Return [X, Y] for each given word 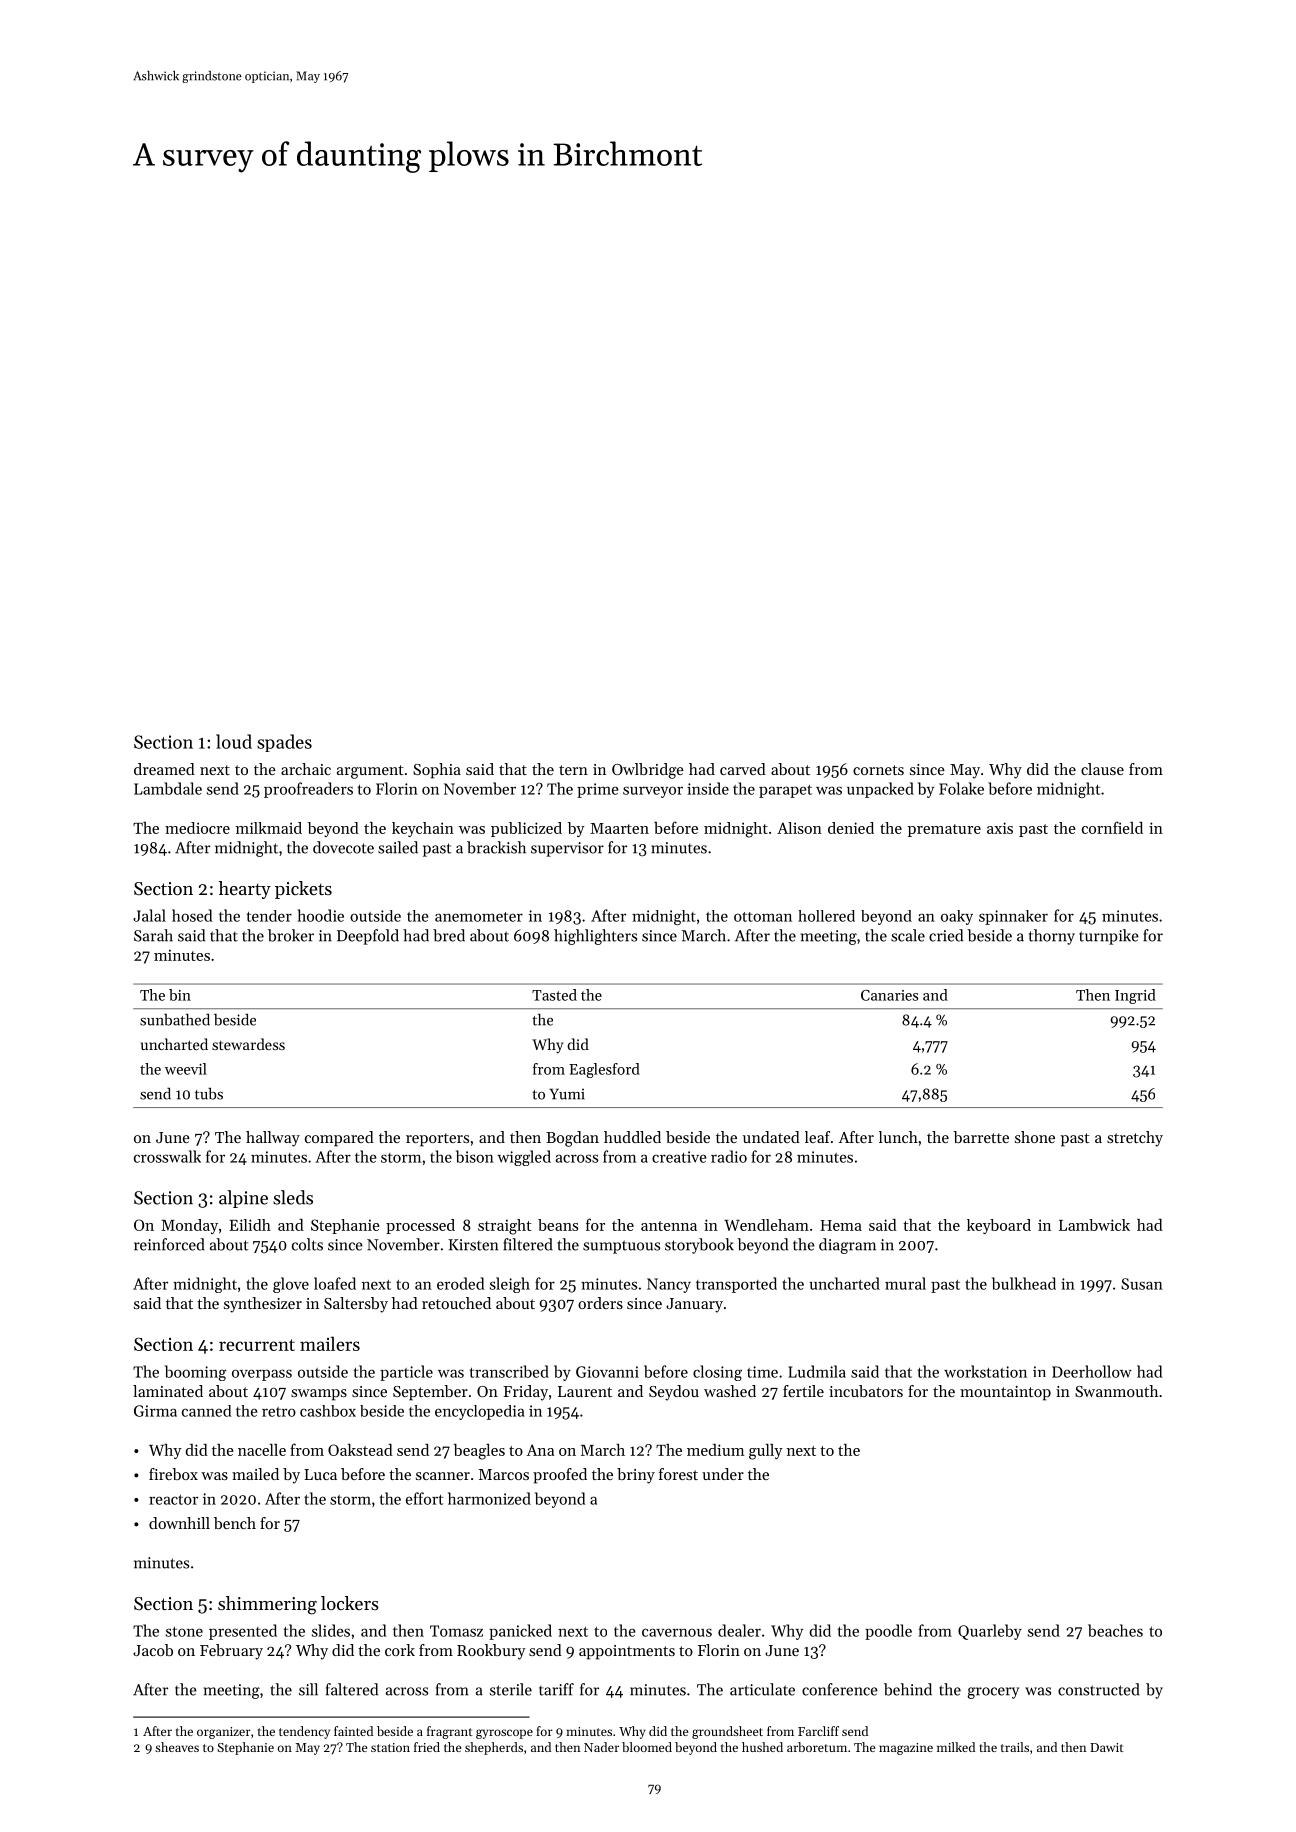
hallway [273, 1139]
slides [331, 1630]
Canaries [889, 995]
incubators [866, 1391]
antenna [669, 1226]
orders [600, 1303]
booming [196, 1373]
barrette [981, 1137]
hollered [826, 916]
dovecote [343, 847]
